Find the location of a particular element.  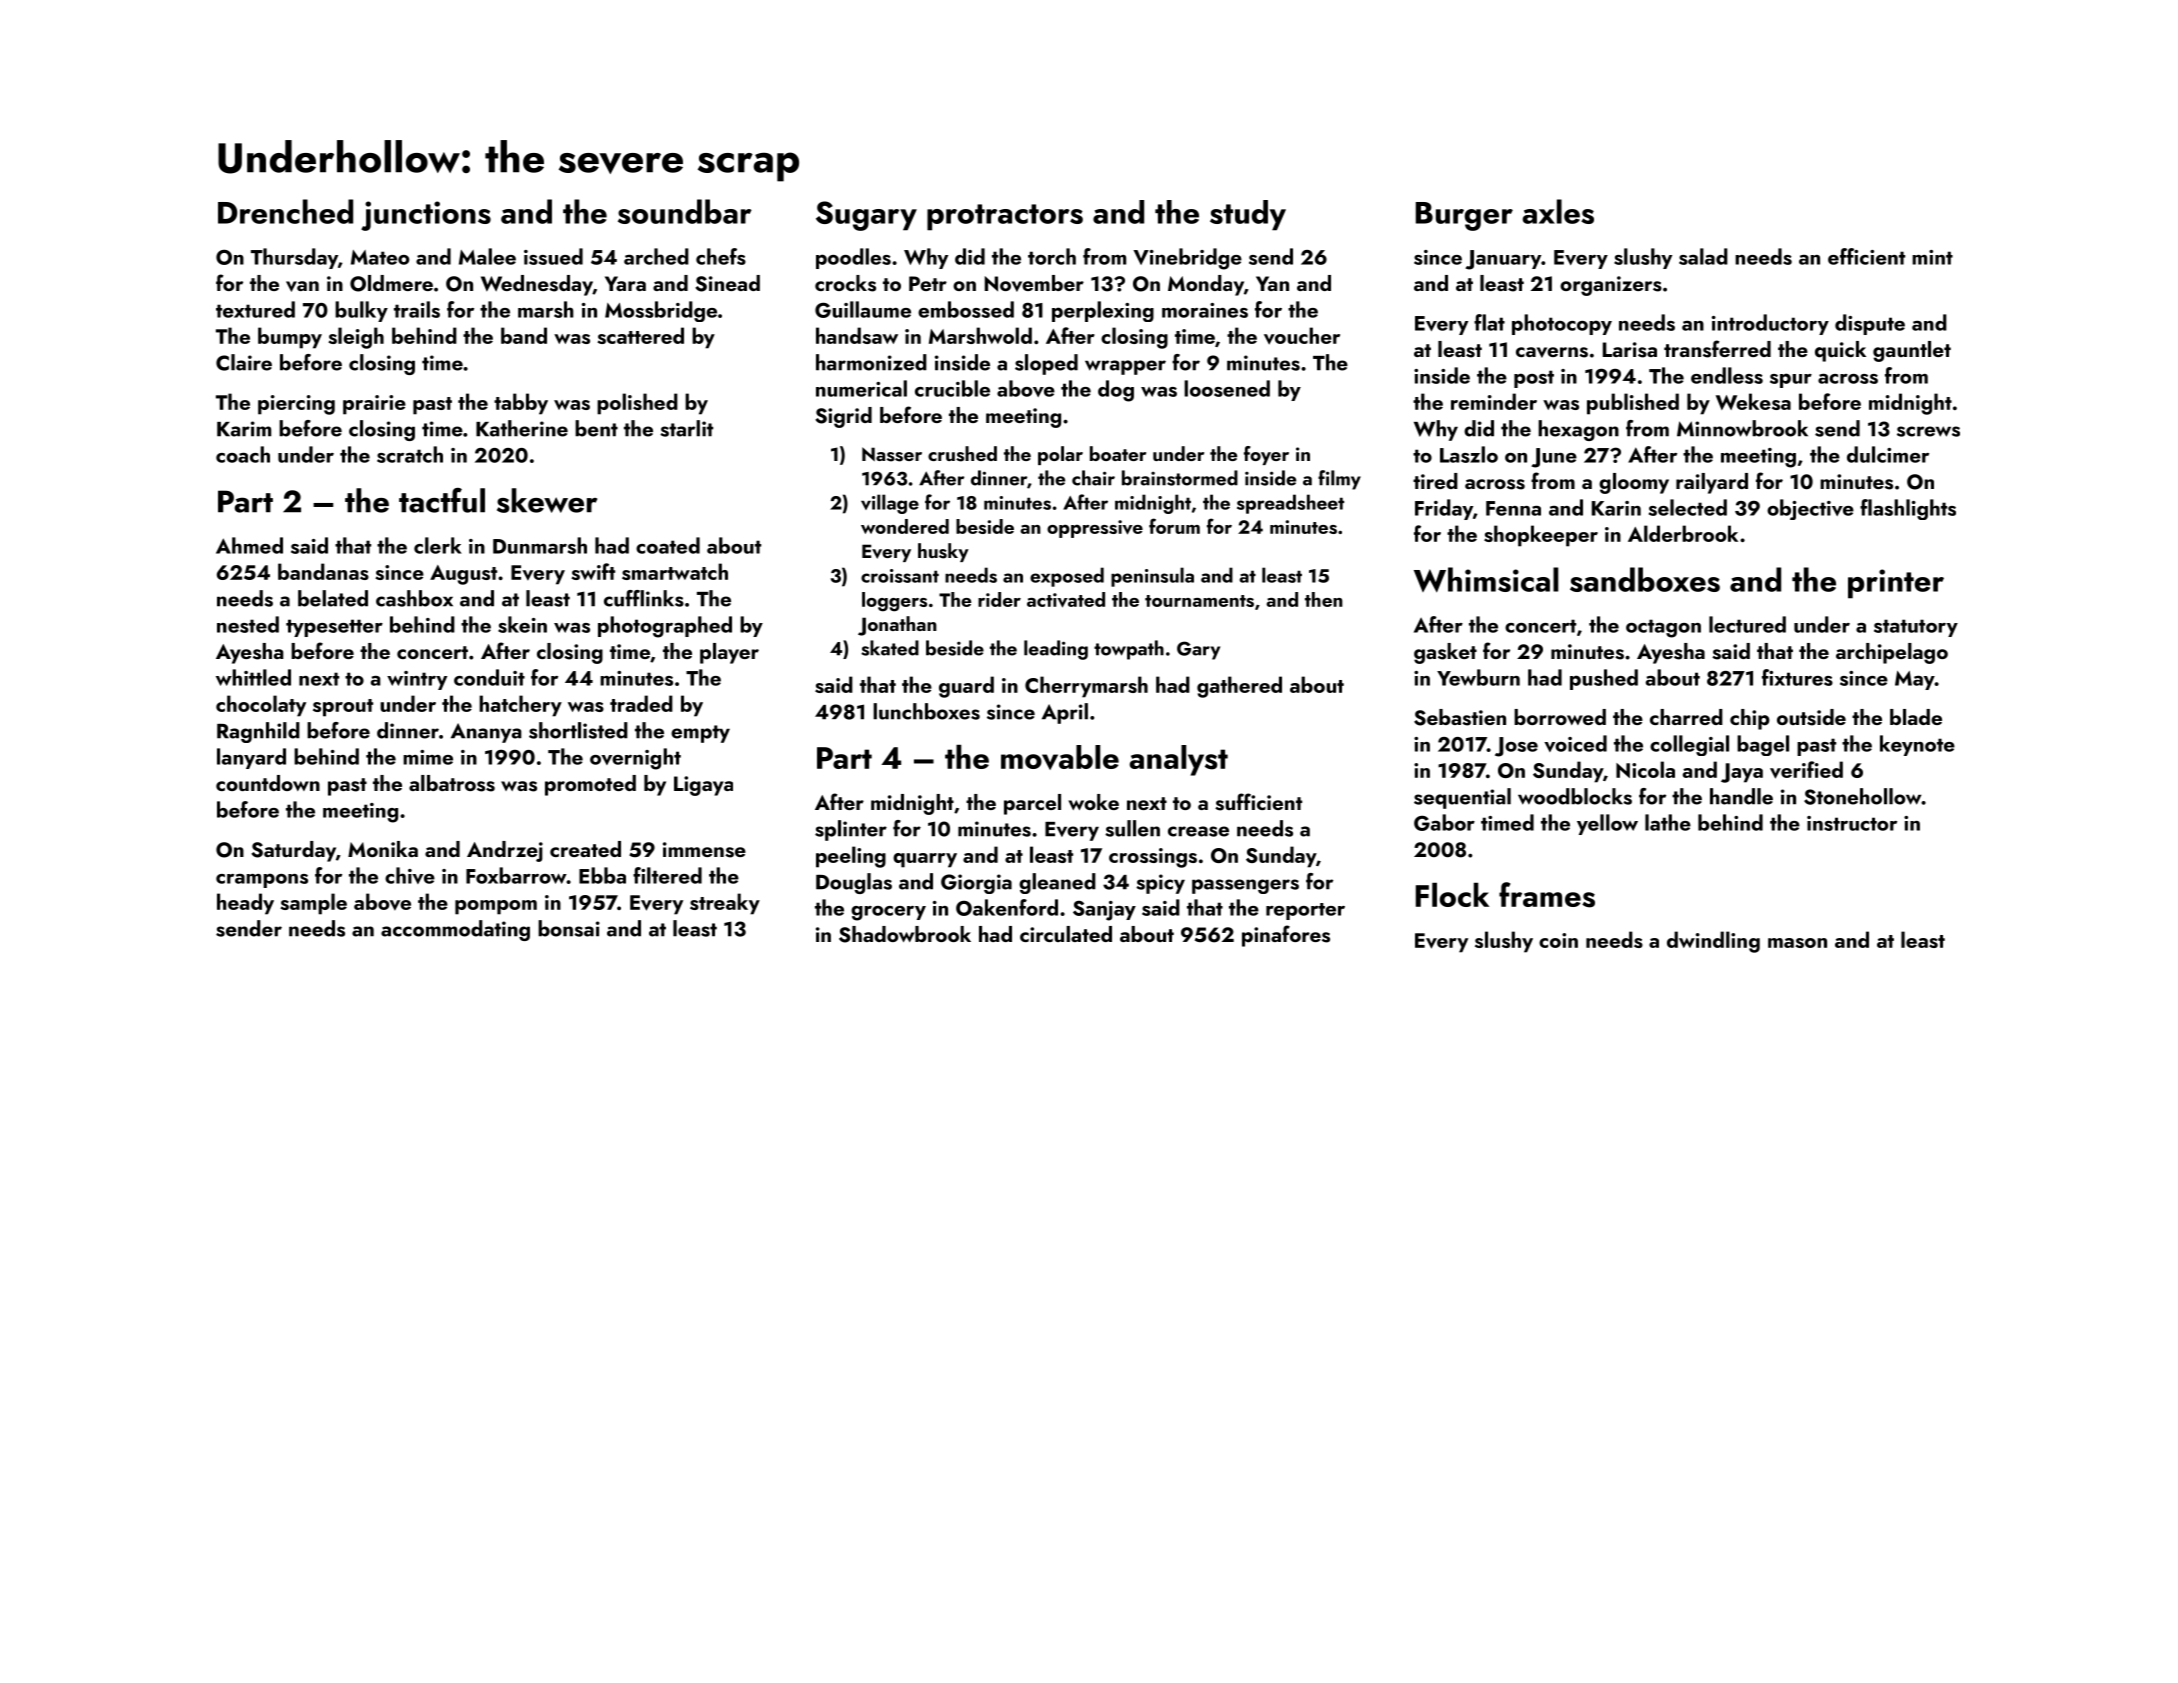

husky is located at coordinates (943, 552).
